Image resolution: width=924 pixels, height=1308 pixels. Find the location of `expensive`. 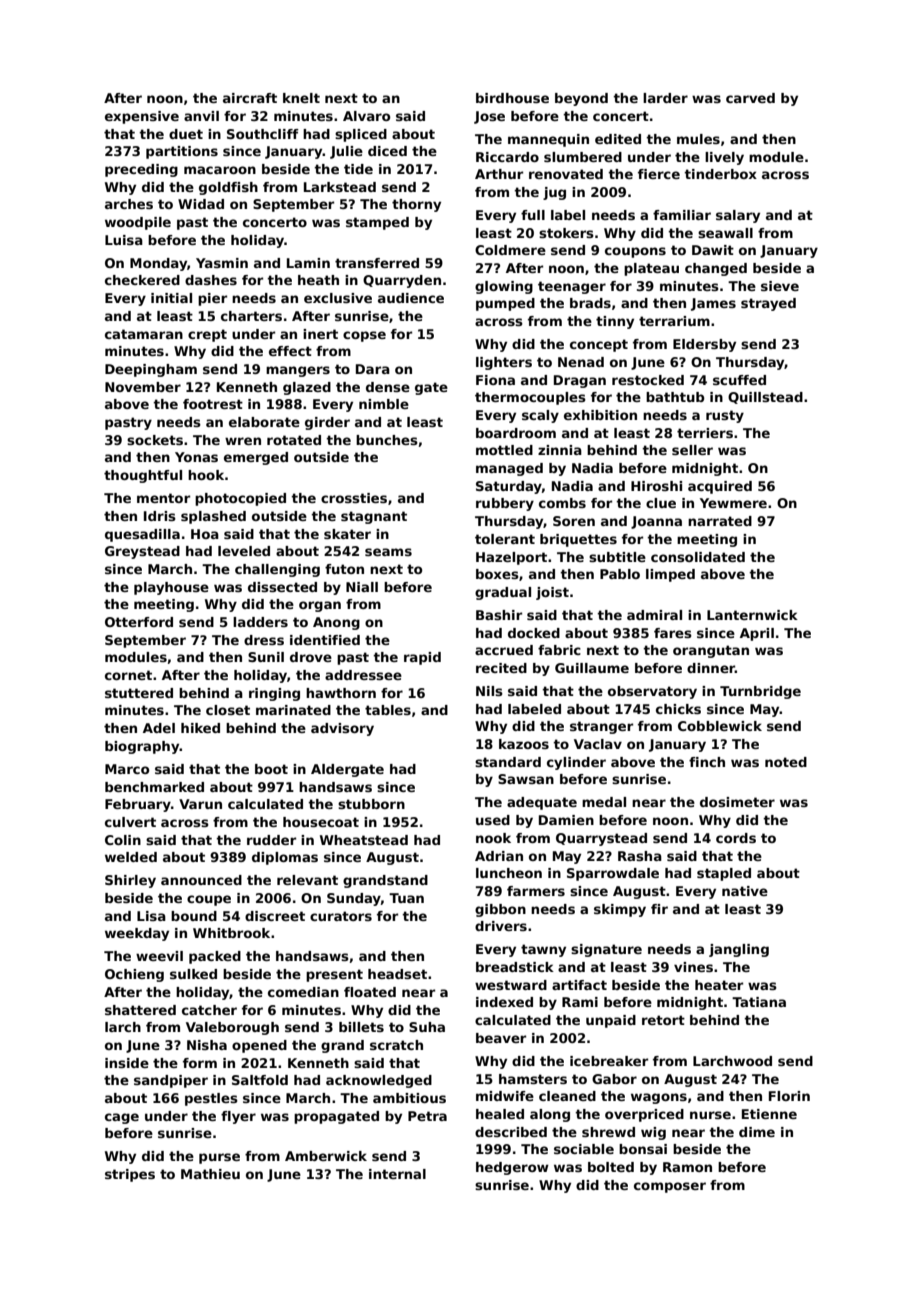

expensive is located at coordinates (142, 117).
